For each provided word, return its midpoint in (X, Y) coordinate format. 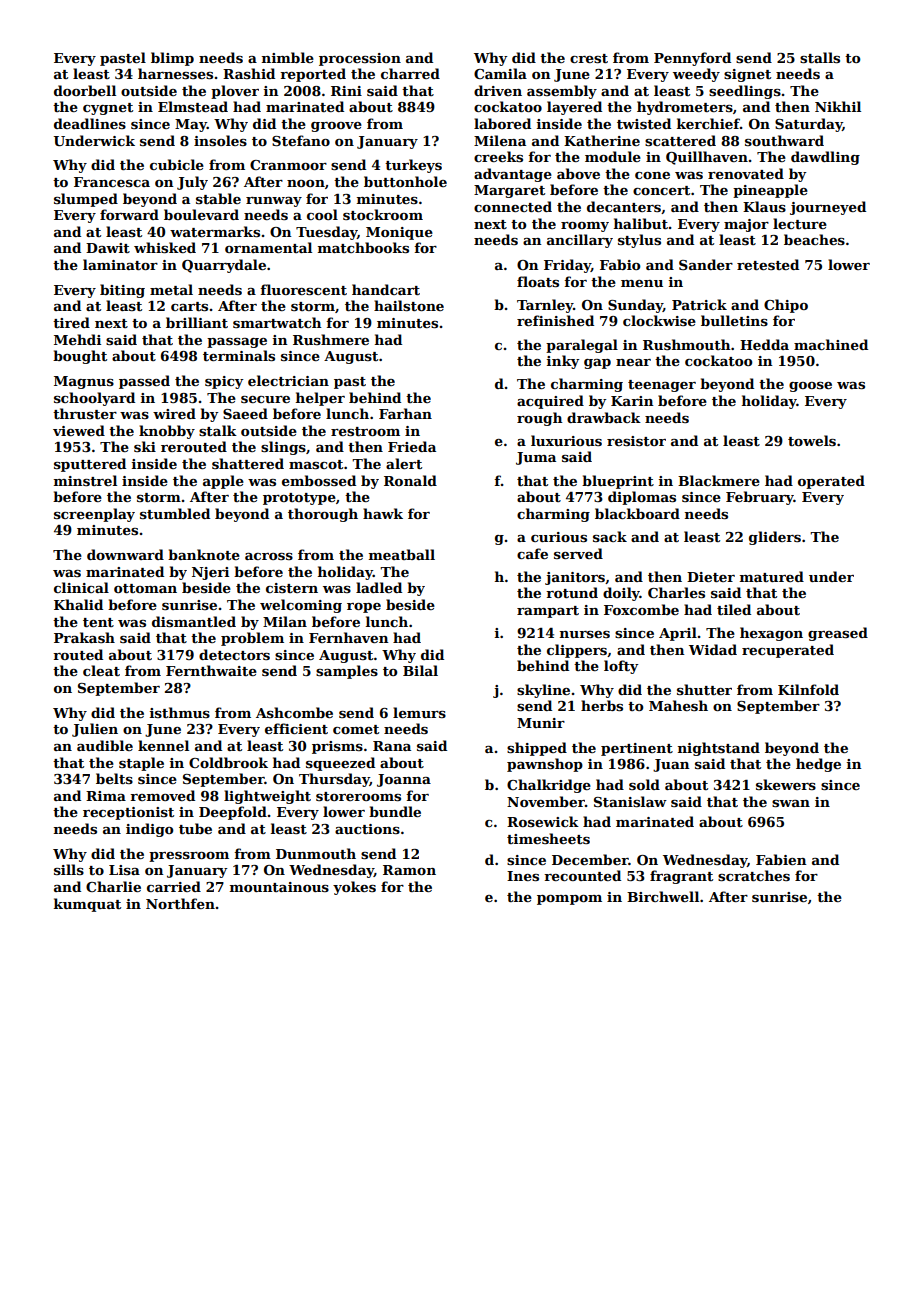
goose (810, 387)
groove (336, 127)
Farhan (405, 413)
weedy (696, 75)
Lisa (124, 870)
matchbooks (363, 247)
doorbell (85, 90)
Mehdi (77, 339)
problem (252, 639)
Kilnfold (808, 689)
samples (347, 672)
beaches (814, 239)
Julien (95, 730)
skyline (543, 691)
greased (838, 634)
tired (71, 322)
